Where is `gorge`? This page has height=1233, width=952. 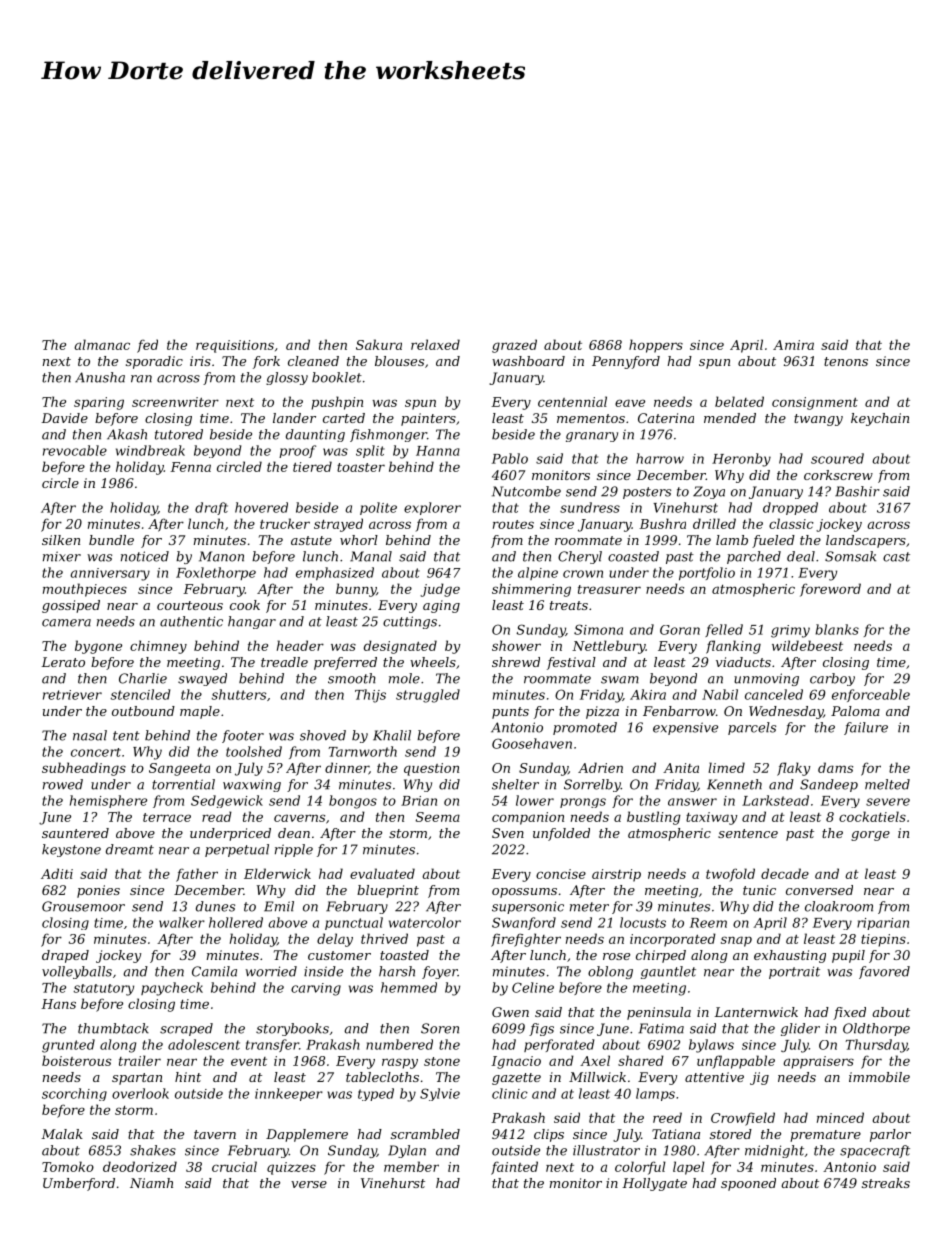
gorge is located at coordinates (870, 836).
